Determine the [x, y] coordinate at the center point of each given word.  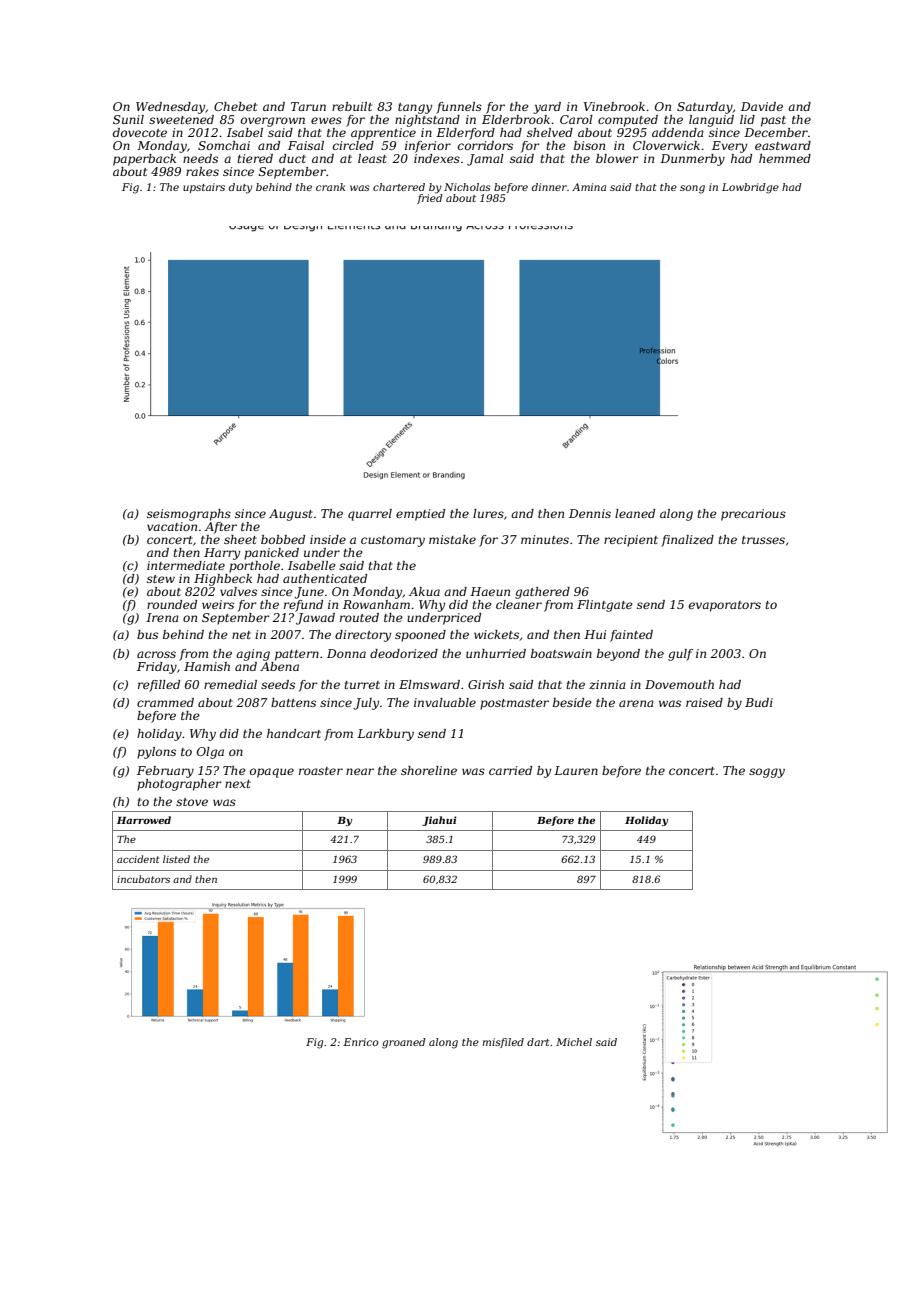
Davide [762, 106]
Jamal [485, 160]
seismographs [189, 515]
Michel [574, 1042]
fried [430, 199]
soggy [767, 773]
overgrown [273, 122]
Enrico [361, 1042]
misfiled [503, 1043]
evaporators [725, 606]
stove [192, 802]
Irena [162, 617]
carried [510, 770]
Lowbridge [750, 188]
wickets [496, 634]
